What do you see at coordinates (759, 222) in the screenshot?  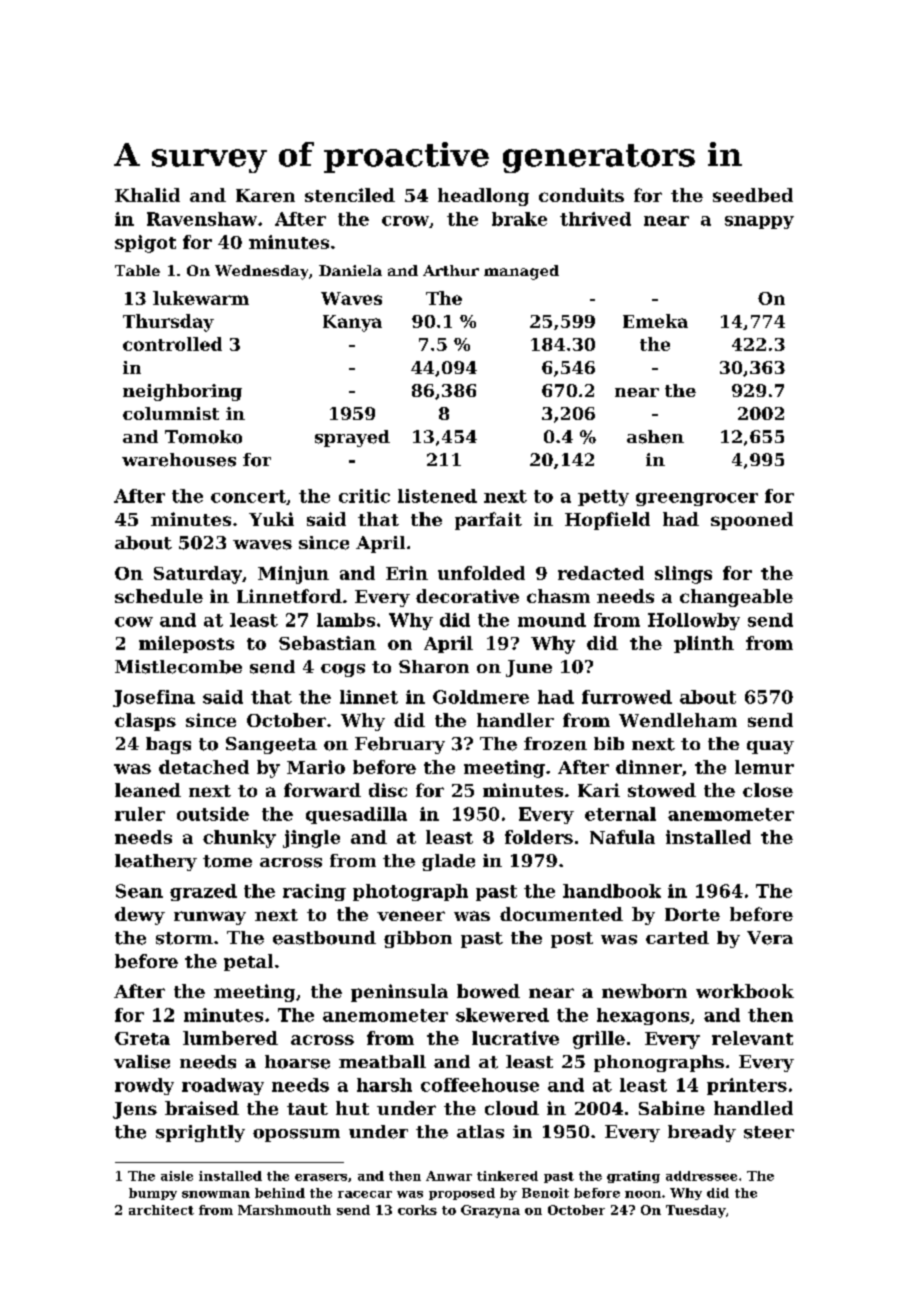 I see `snappy` at bounding box center [759, 222].
